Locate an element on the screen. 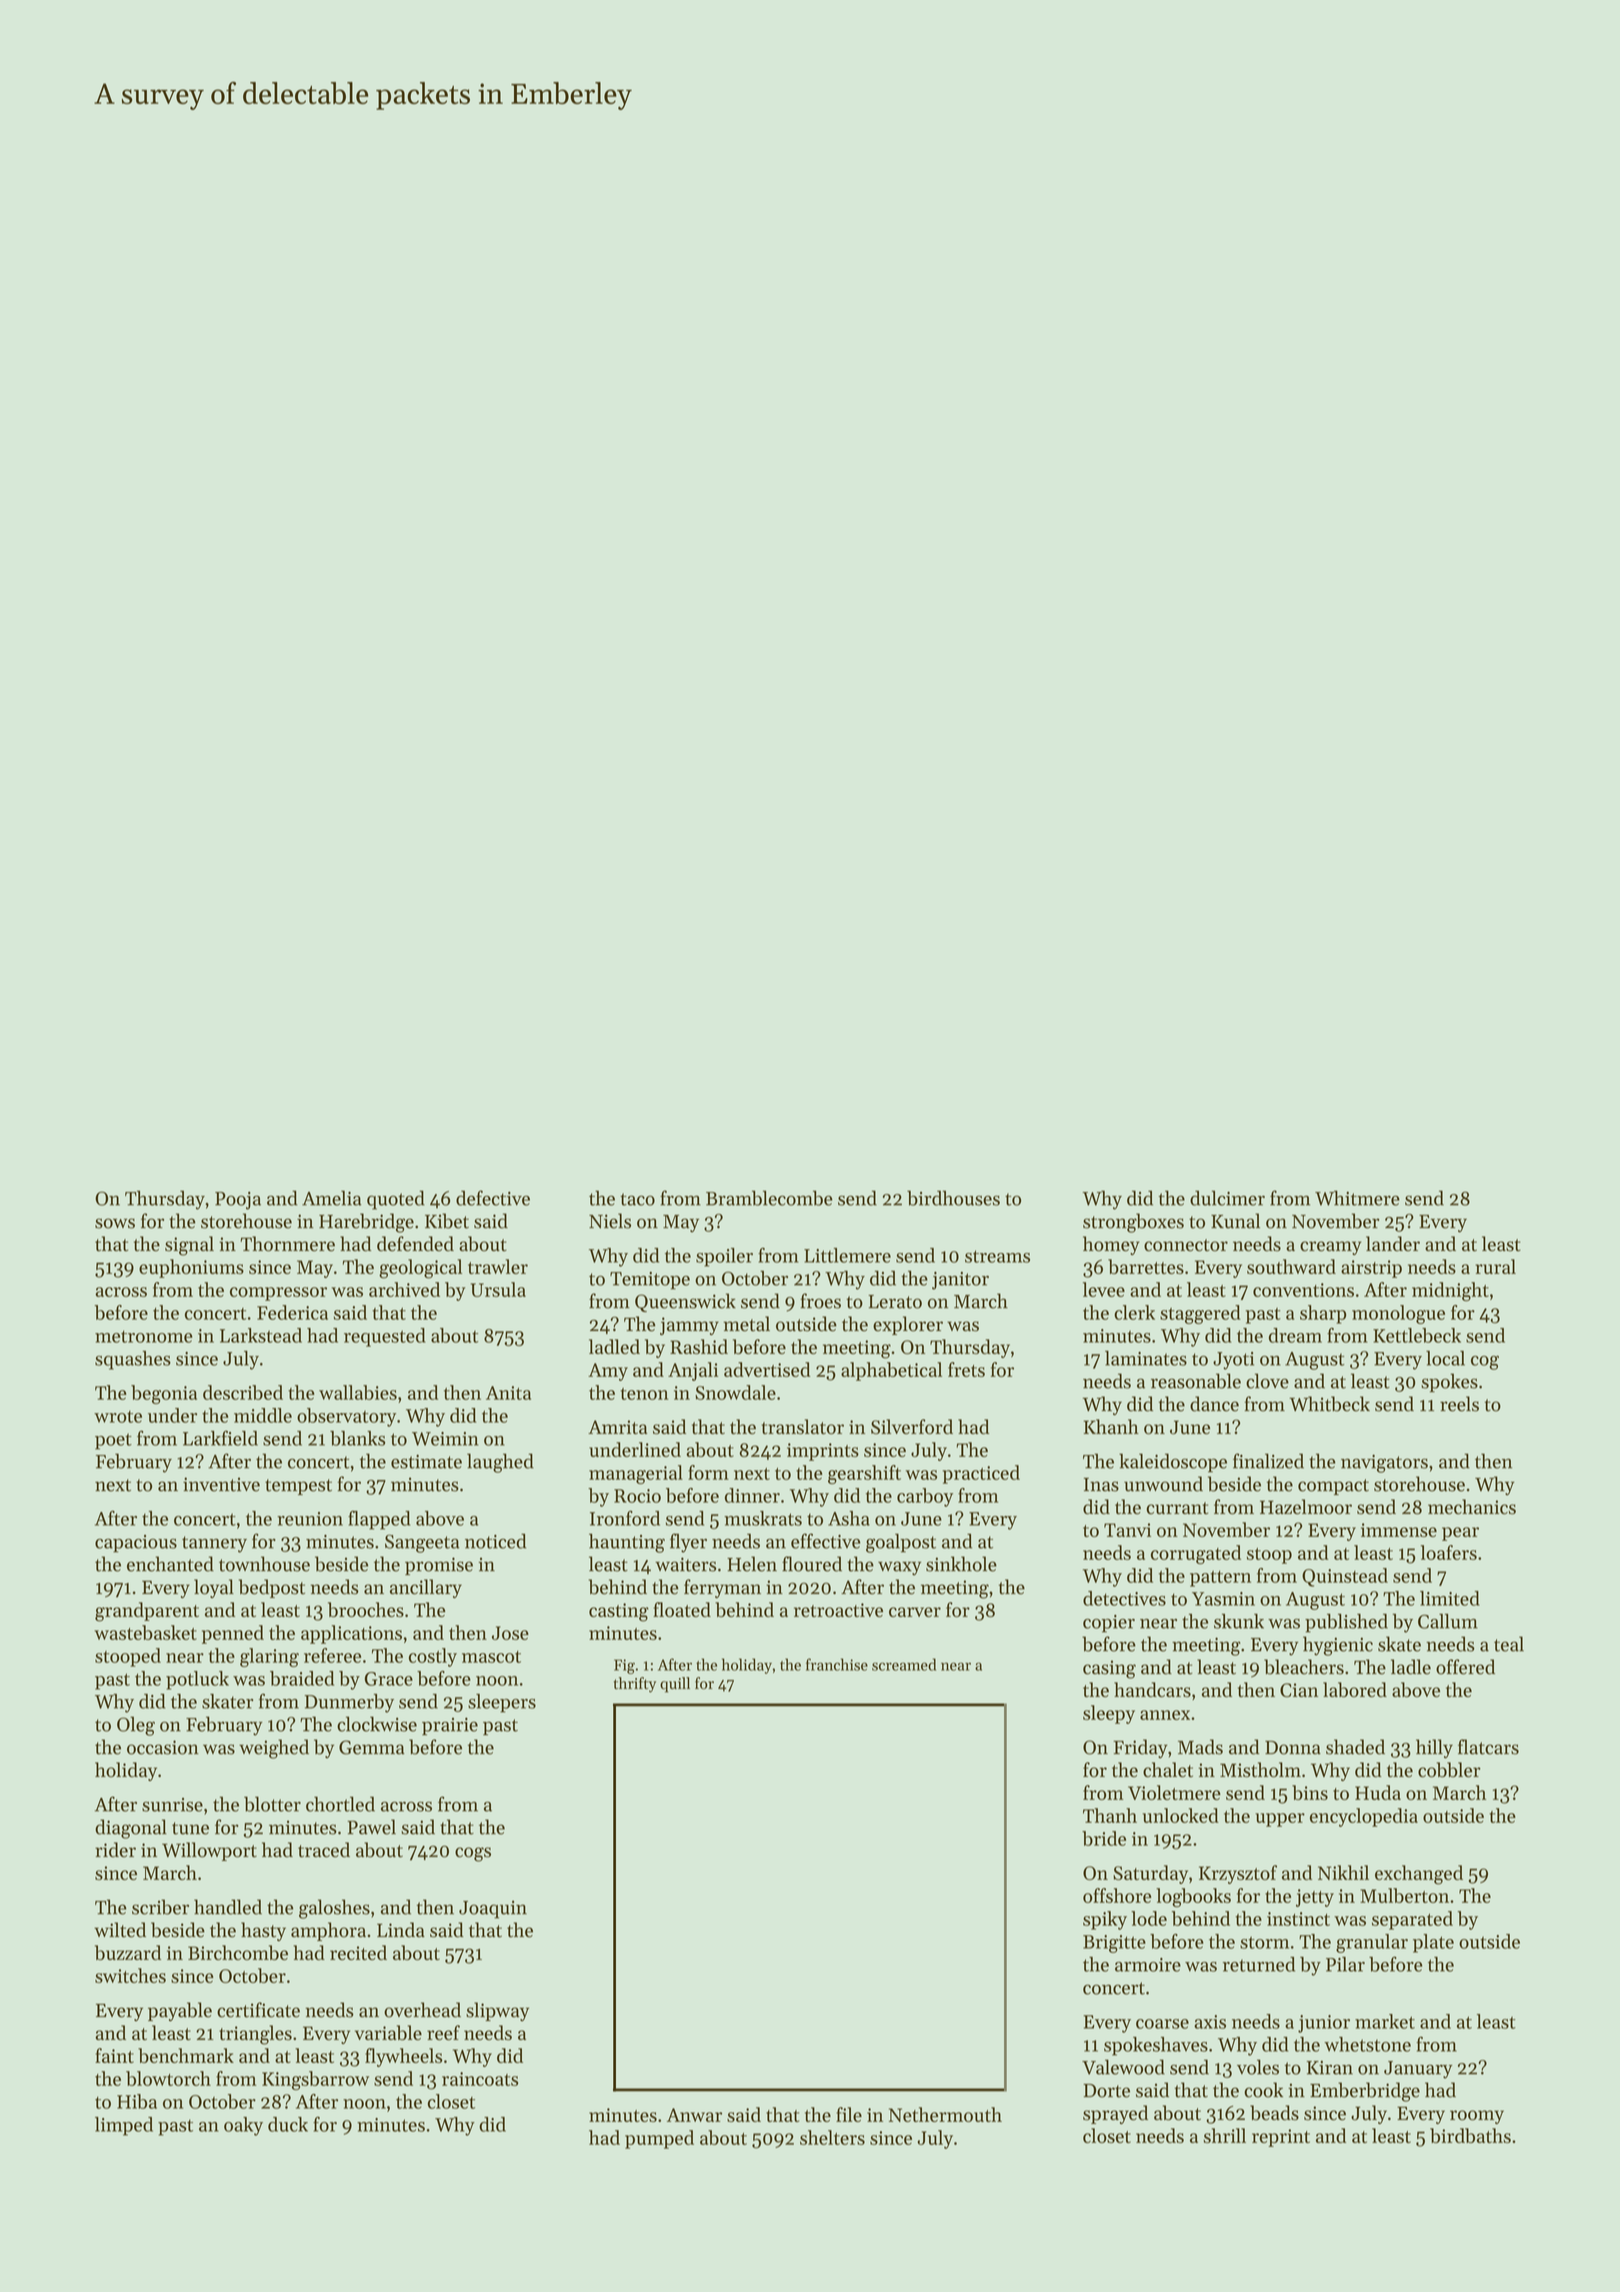 Image resolution: width=1620 pixels, height=2292 pixels. jammy is located at coordinates (689, 1326).
